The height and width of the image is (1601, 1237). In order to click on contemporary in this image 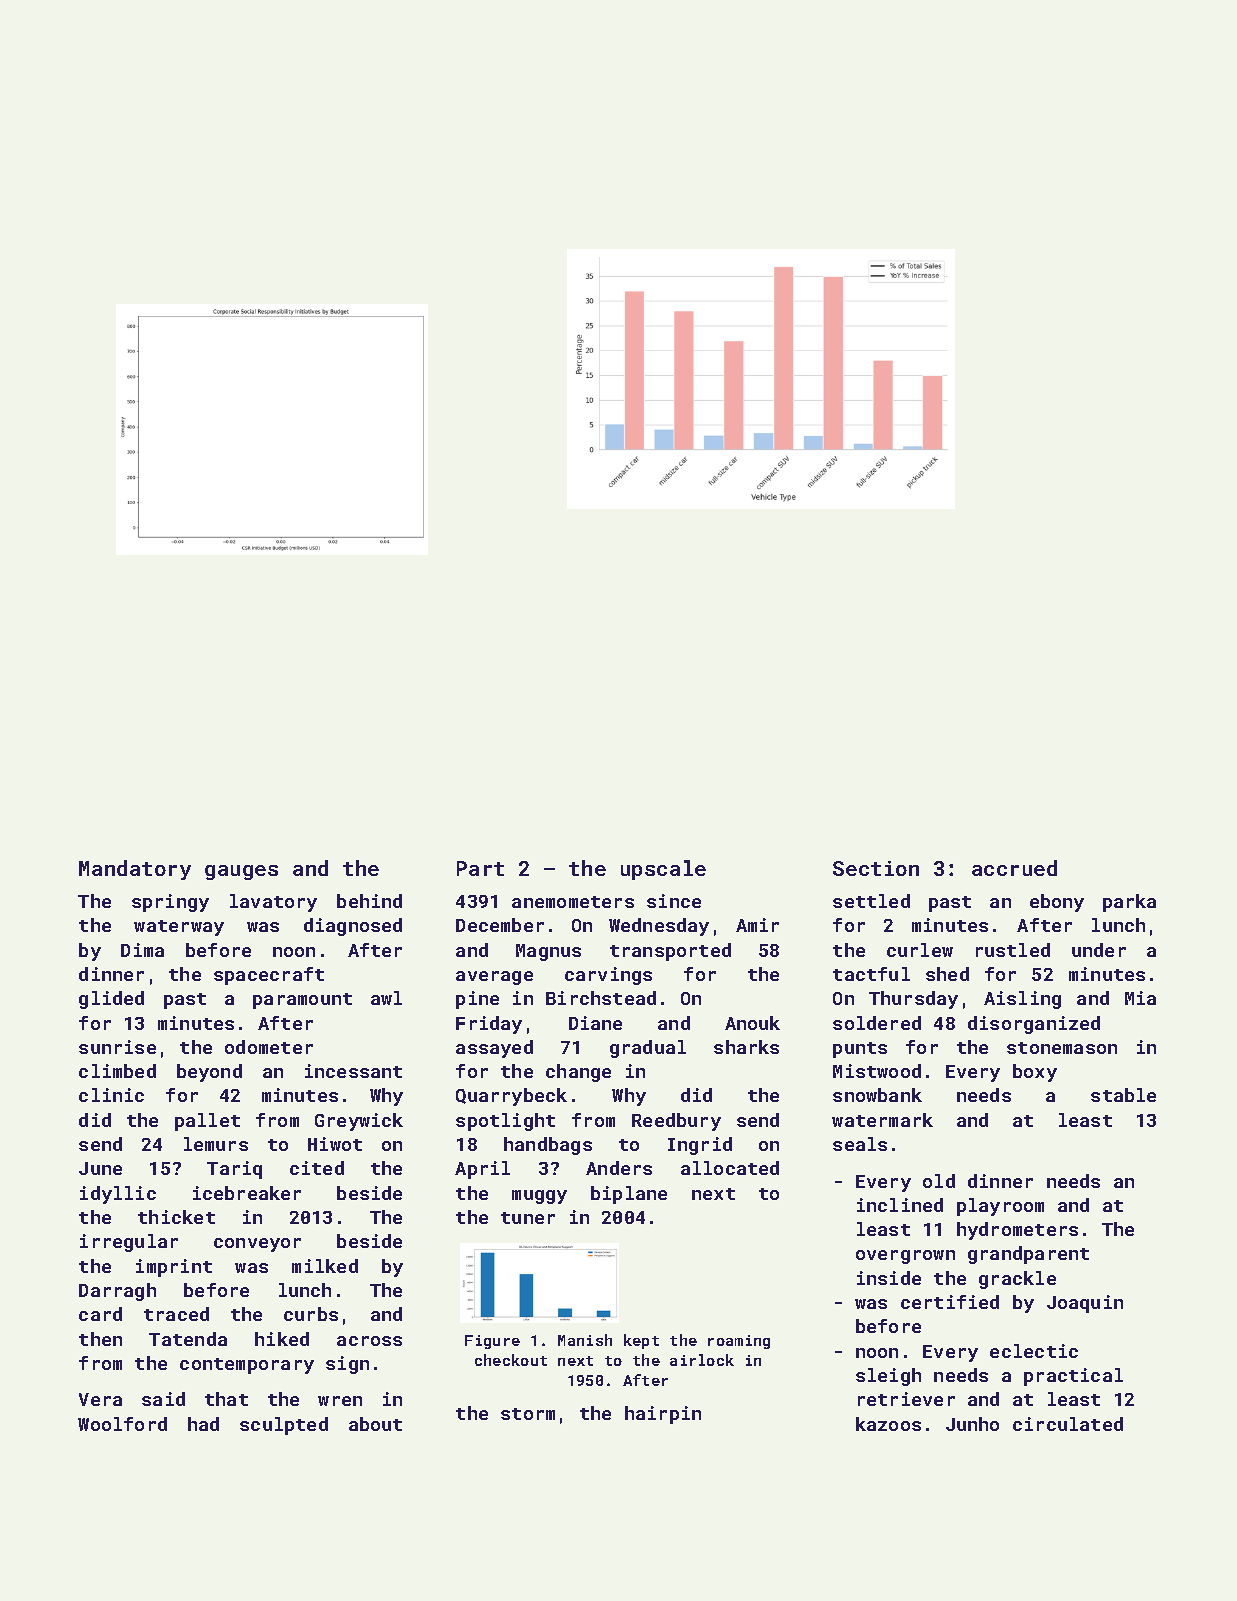, I will do `click(247, 1366)`.
